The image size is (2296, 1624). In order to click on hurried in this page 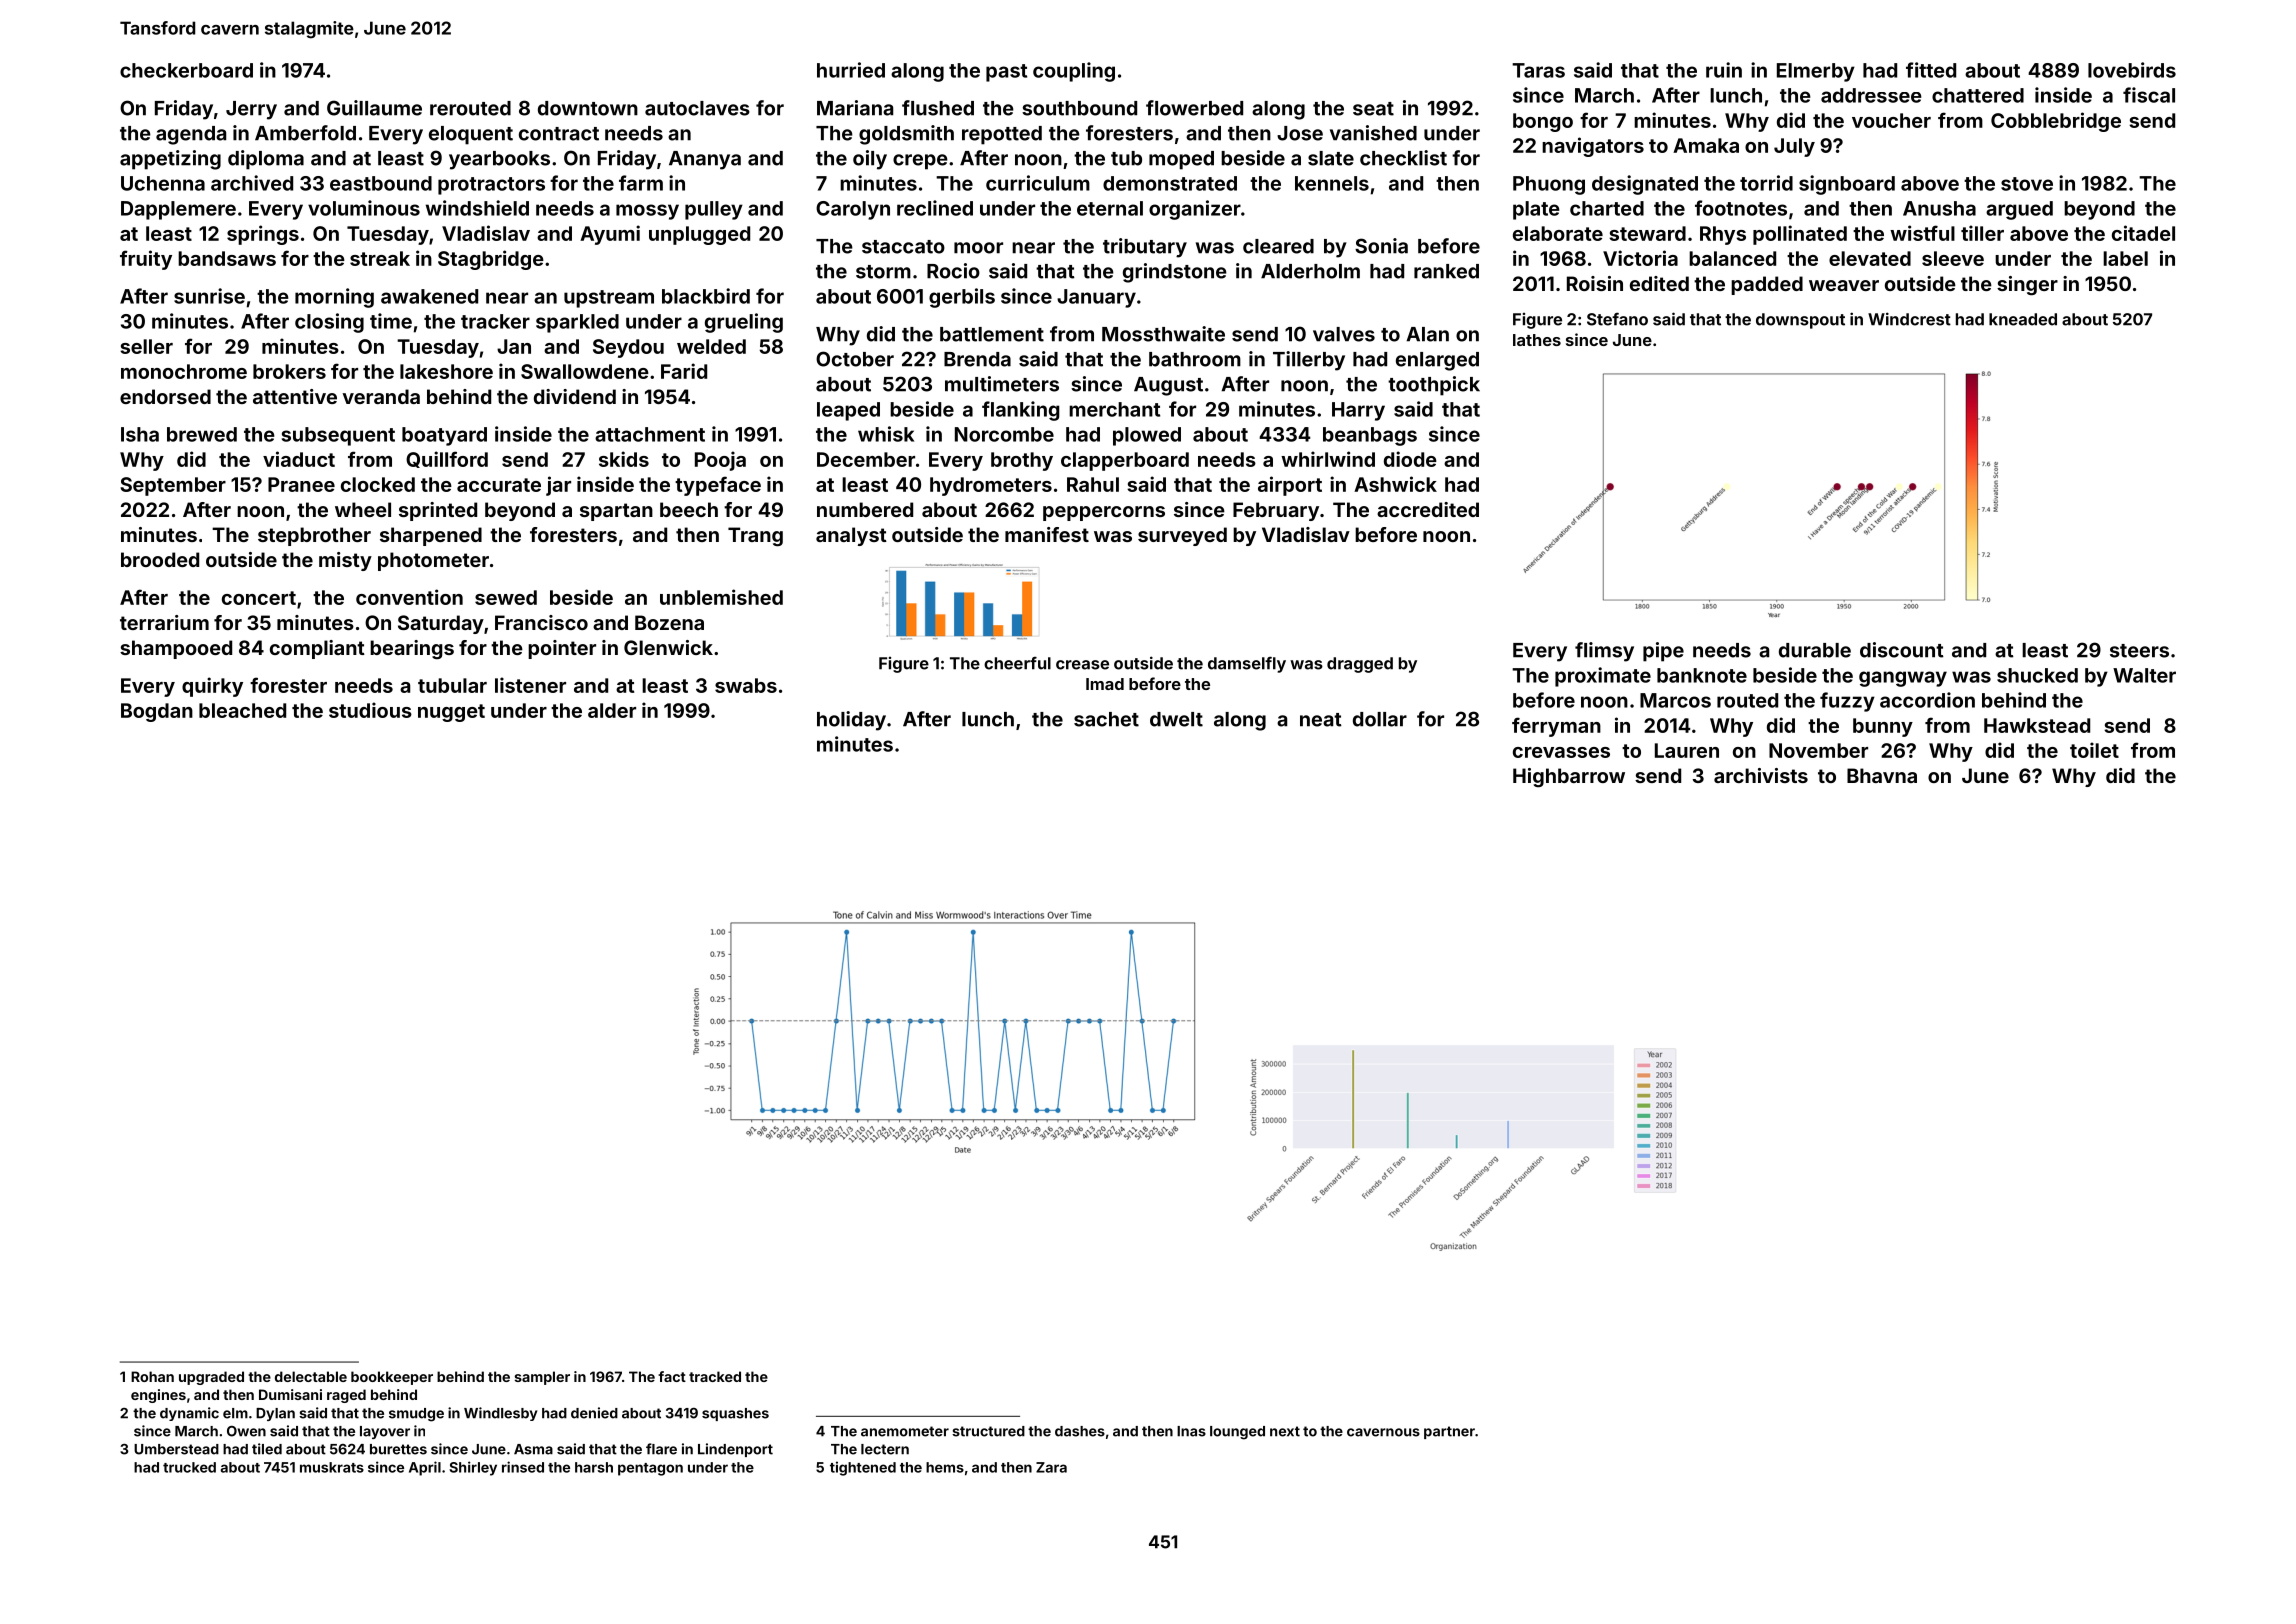, I will do `click(851, 70)`.
